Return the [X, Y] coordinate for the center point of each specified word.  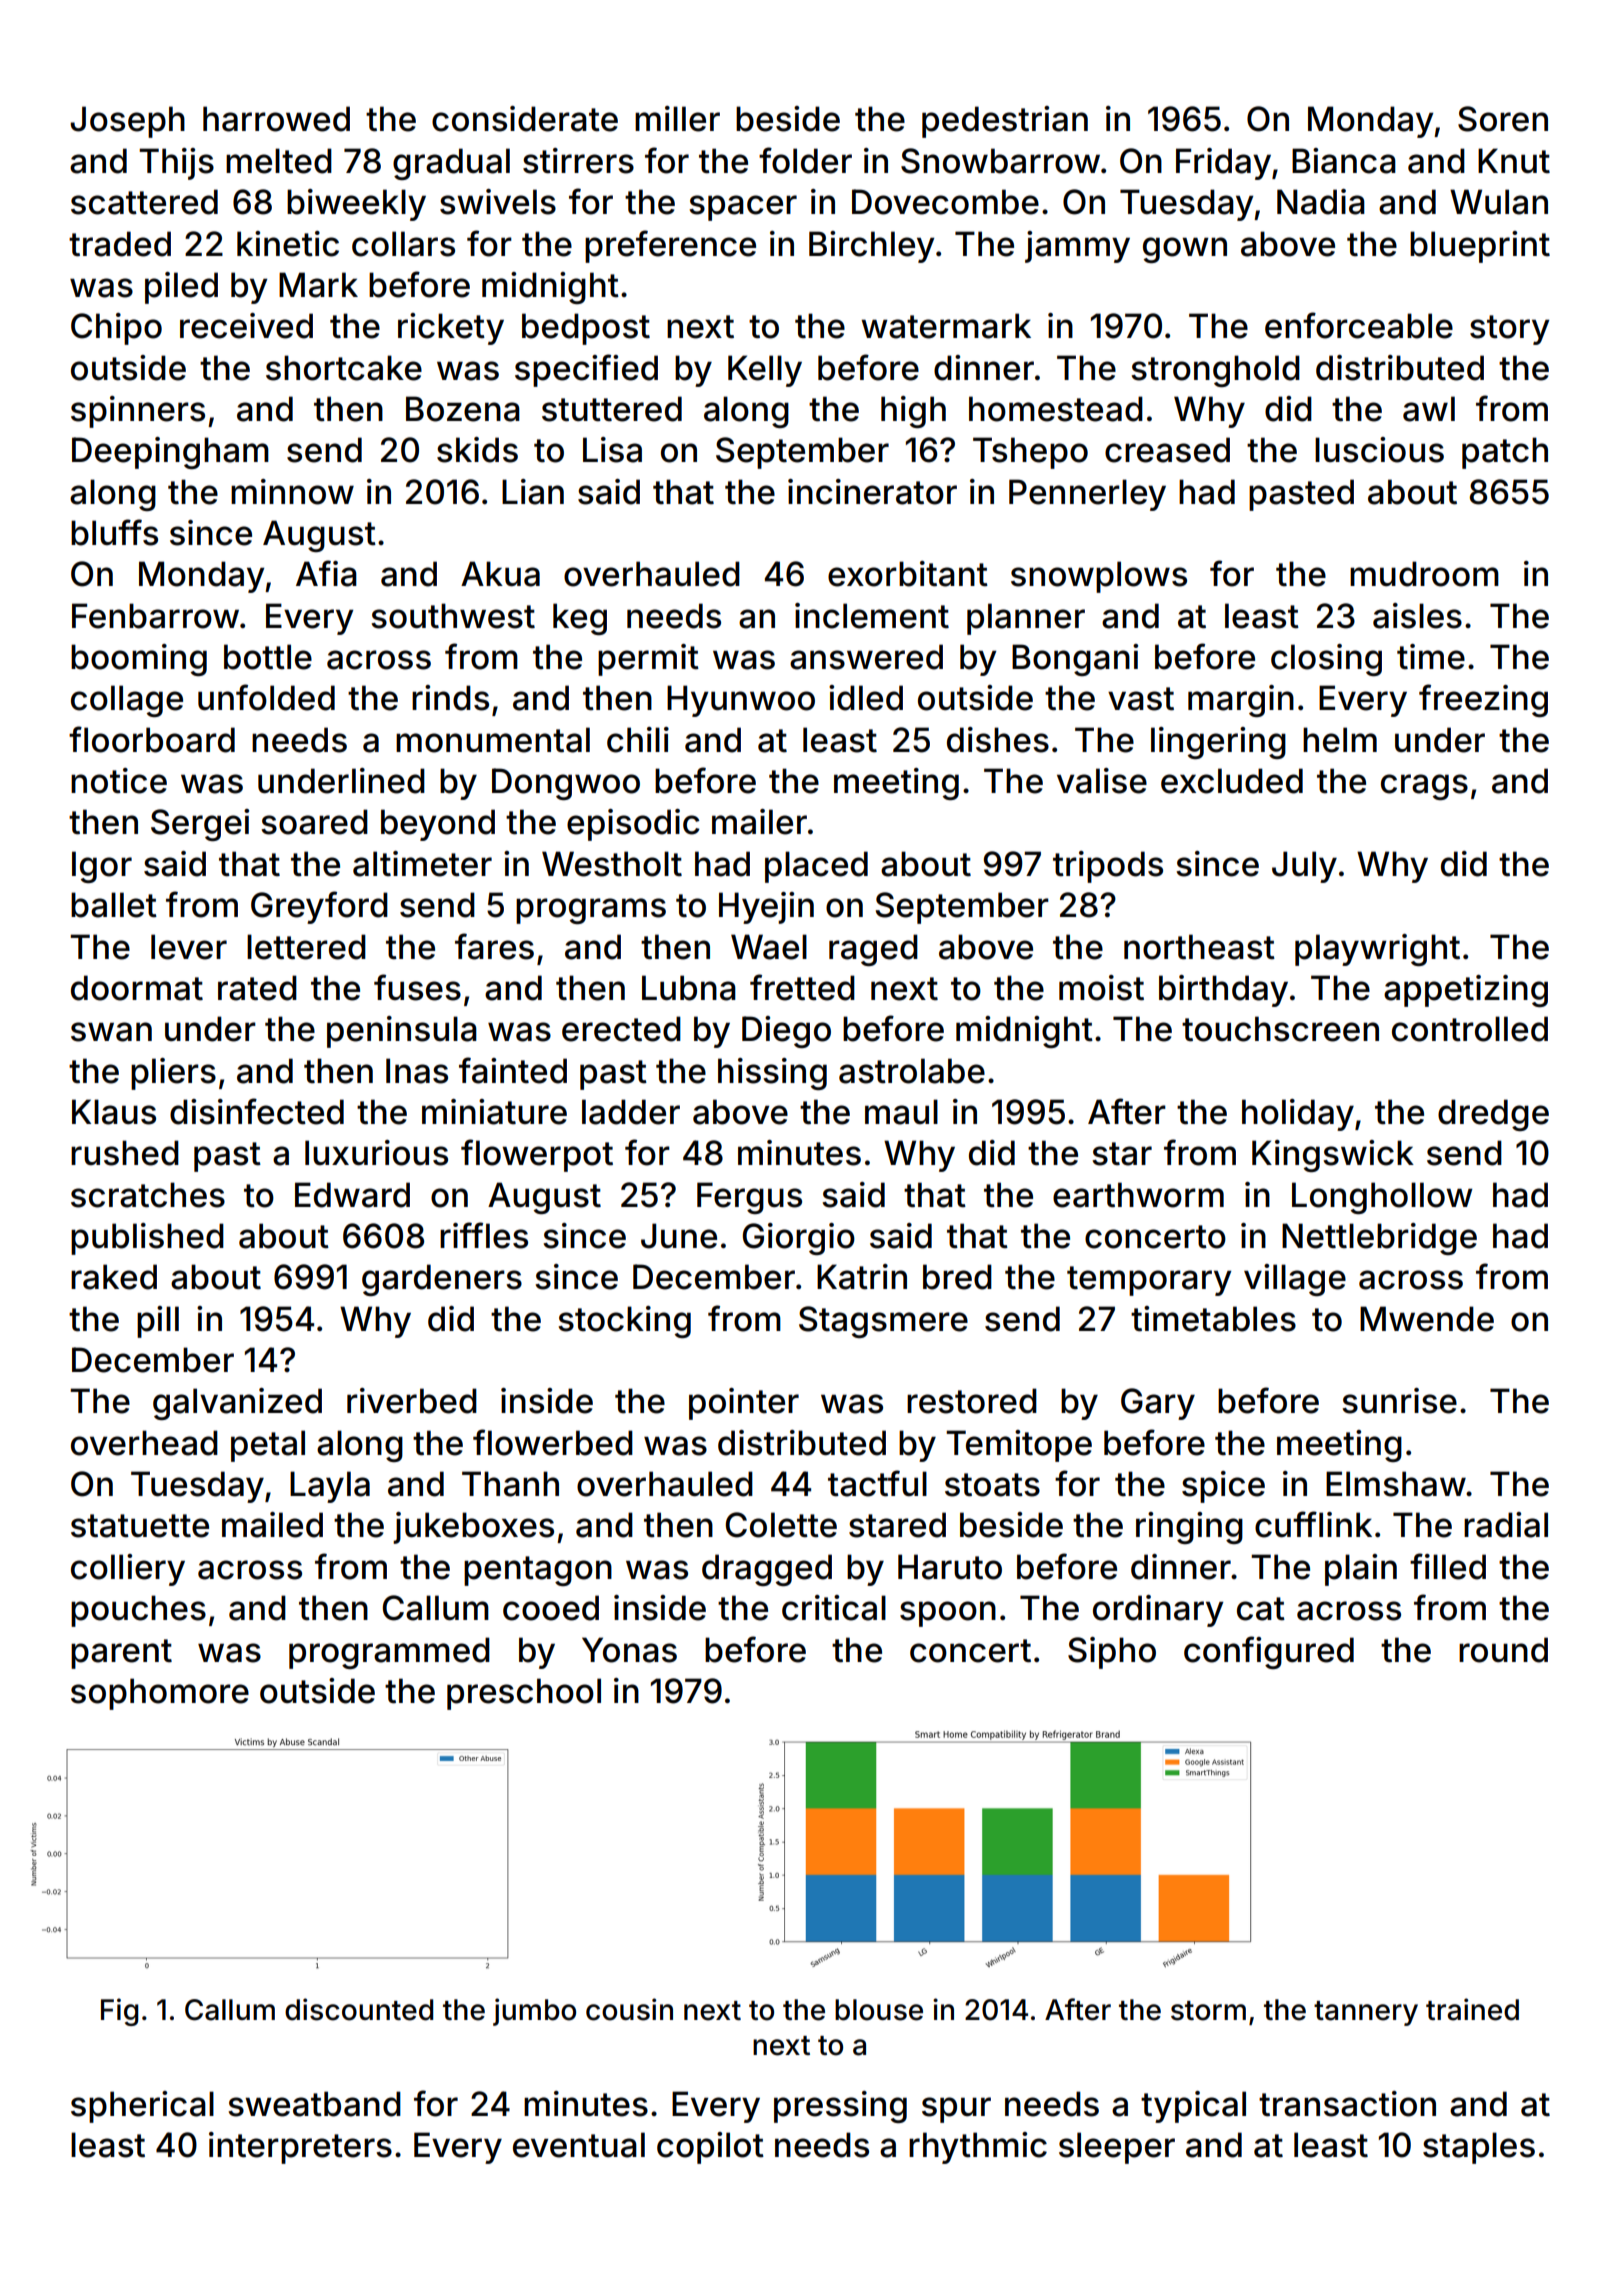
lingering [1218, 743]
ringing [1189, 1528]
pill [158, 1322]
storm [1208, 2011]
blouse [879, 2010]
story [1509, 330]
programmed [389, 1653]
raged [873, 950]
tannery [1366, 2013]
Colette [781, 1525]
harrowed [276, 119]
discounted [359, 2009]
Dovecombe [945, 202]
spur [956, 2110]
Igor [102, 867]
